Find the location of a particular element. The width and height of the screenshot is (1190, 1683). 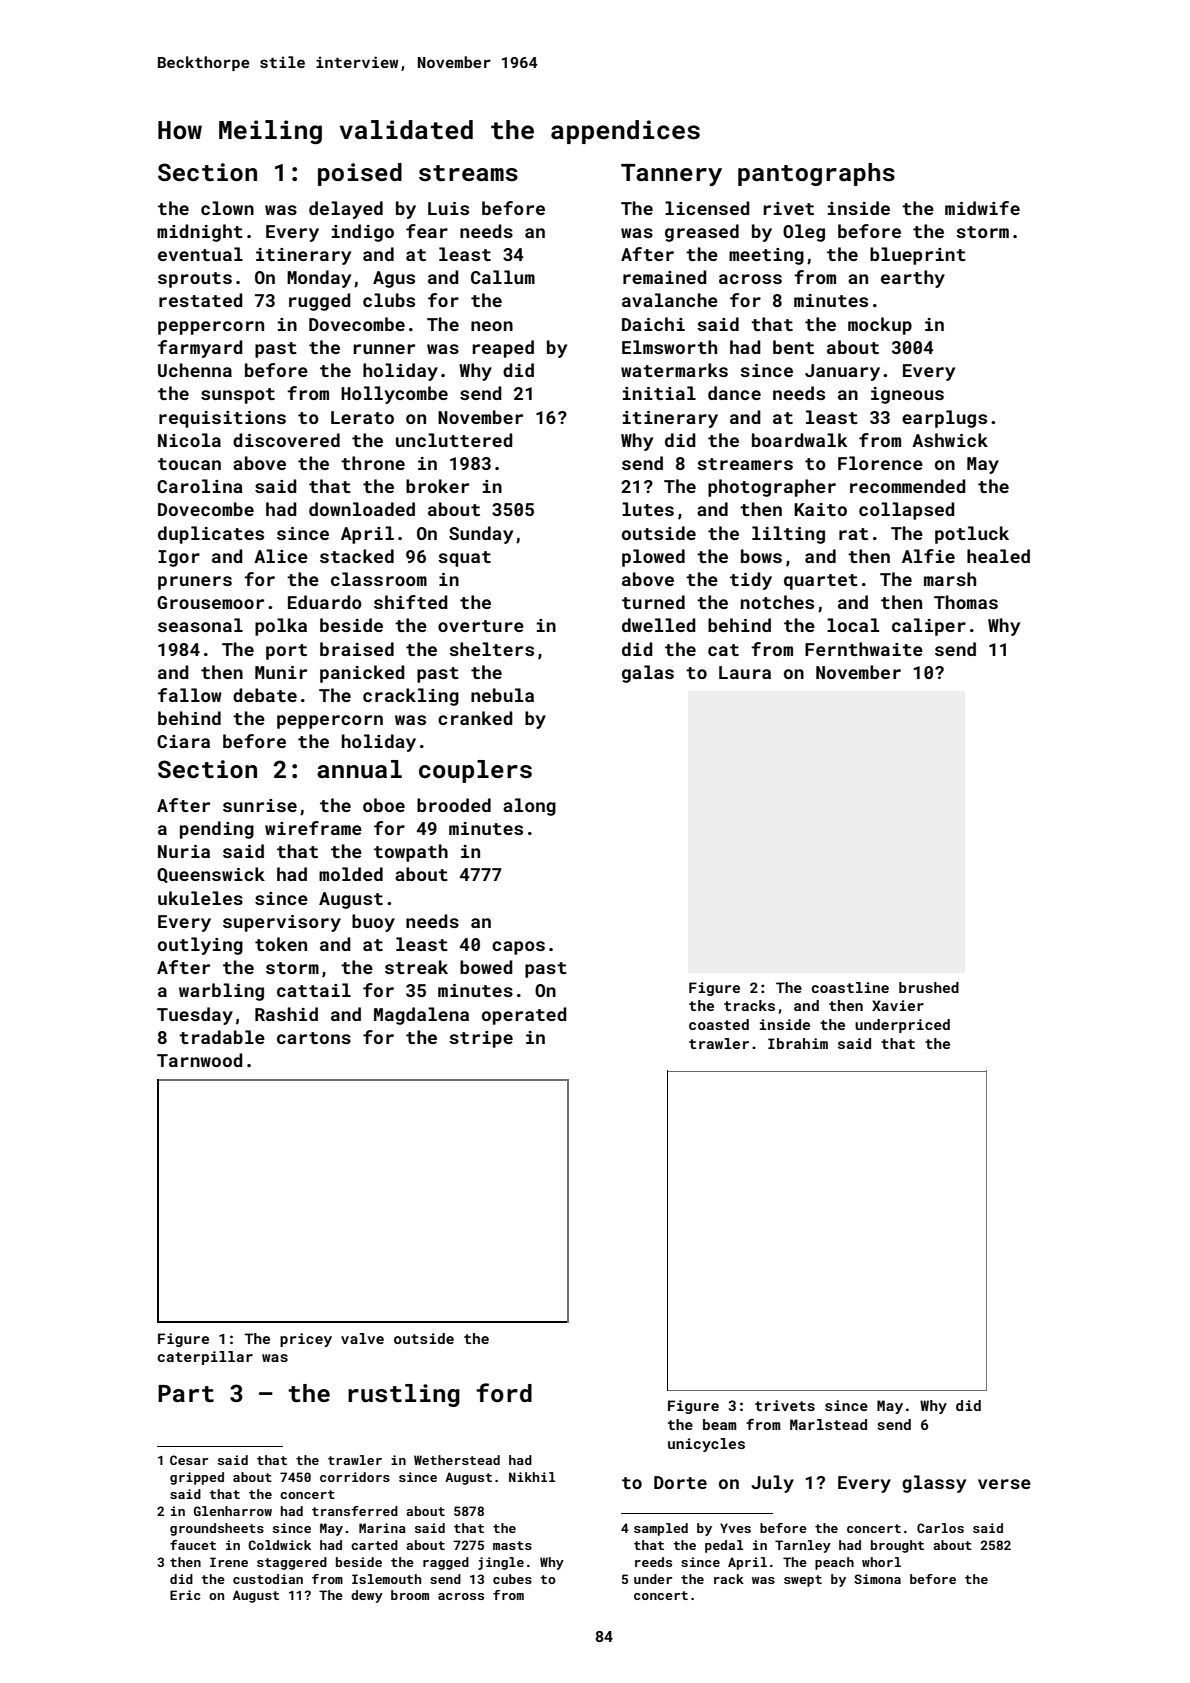

swept is located at coordinates (803, 1581).
